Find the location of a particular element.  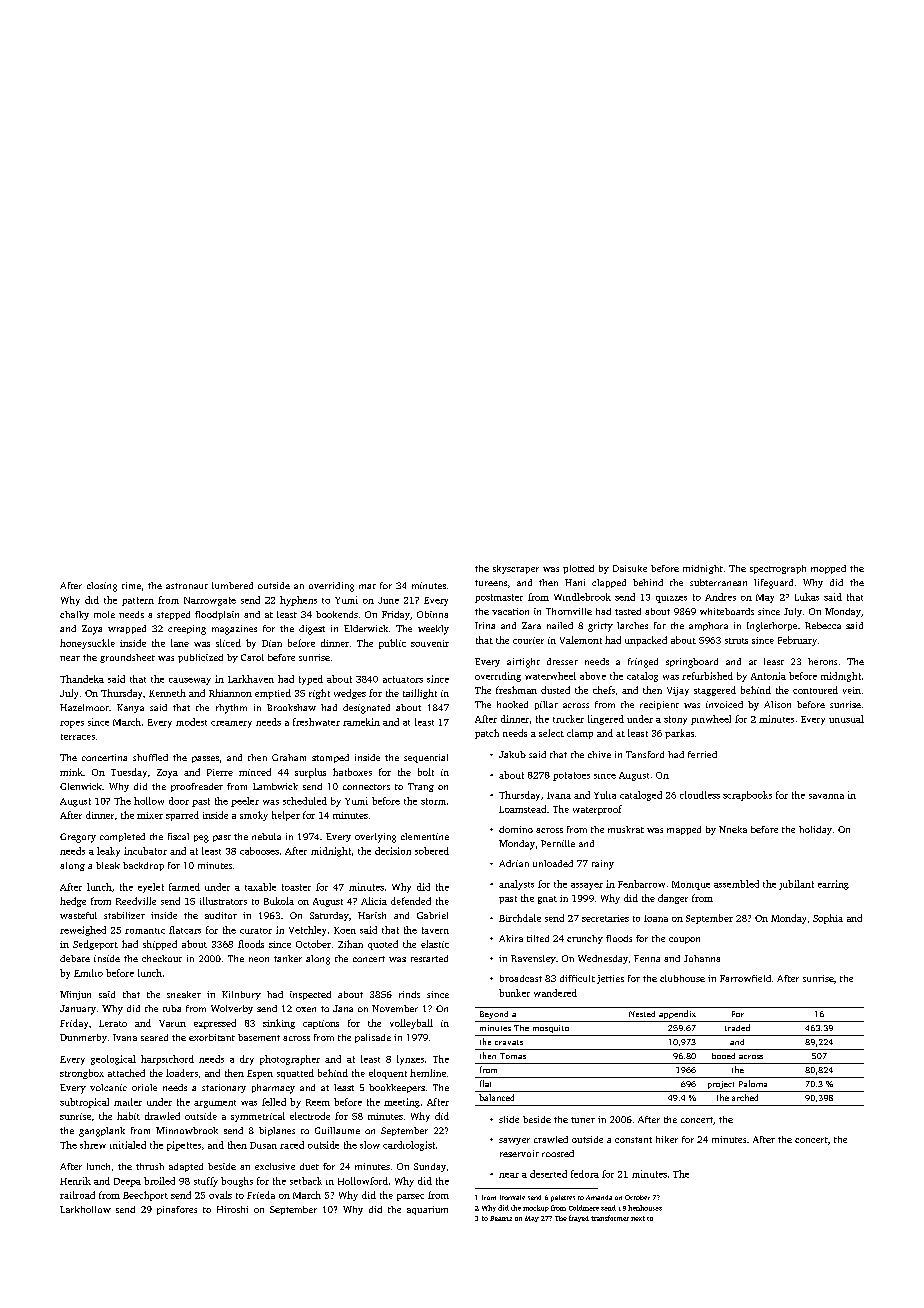

subterranean is located at coordinates (718, 582).
